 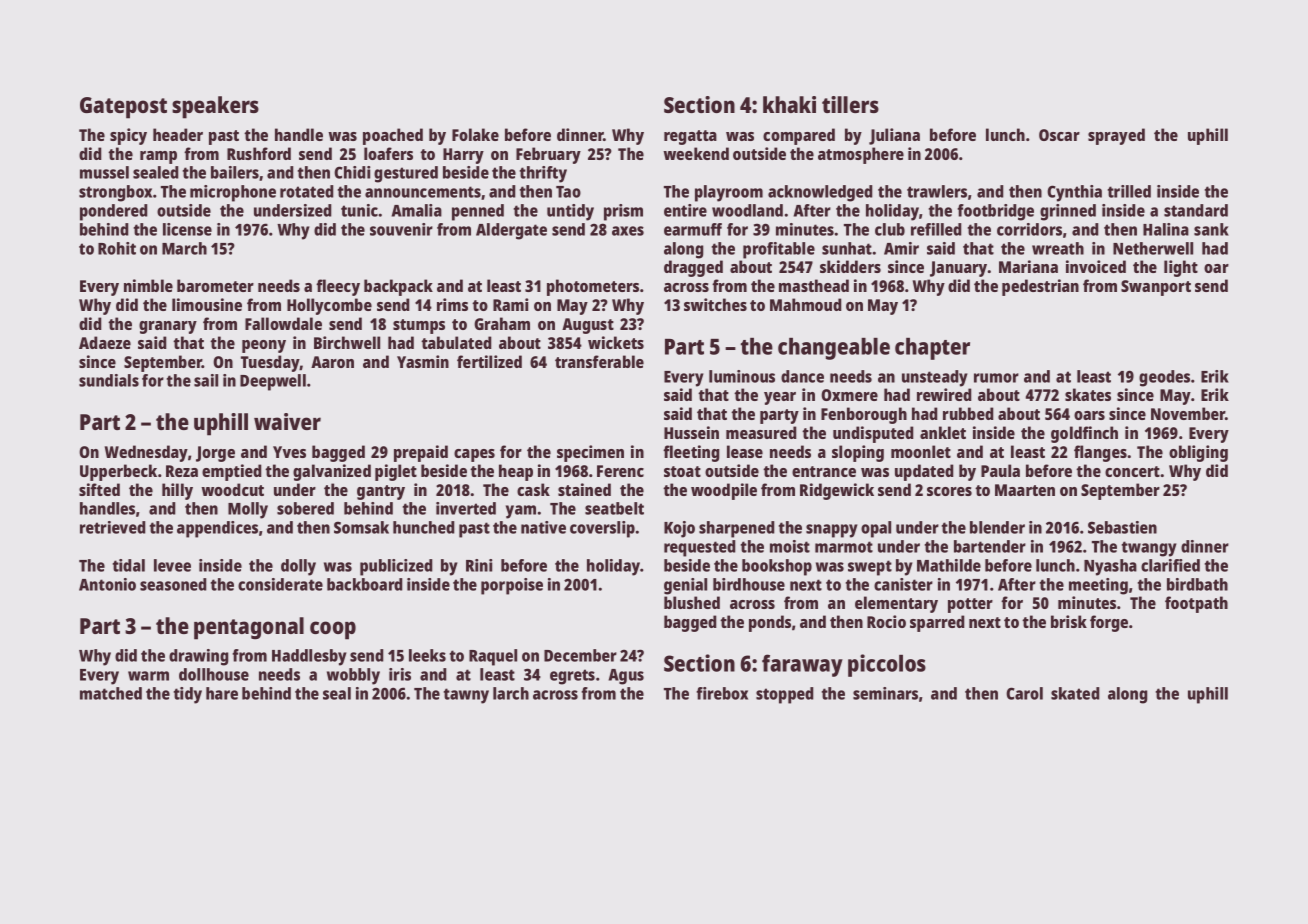 What do you see at coordinates (722, 693) in the screenshot?
I see `firebox` at bounding box center [722, 693].
